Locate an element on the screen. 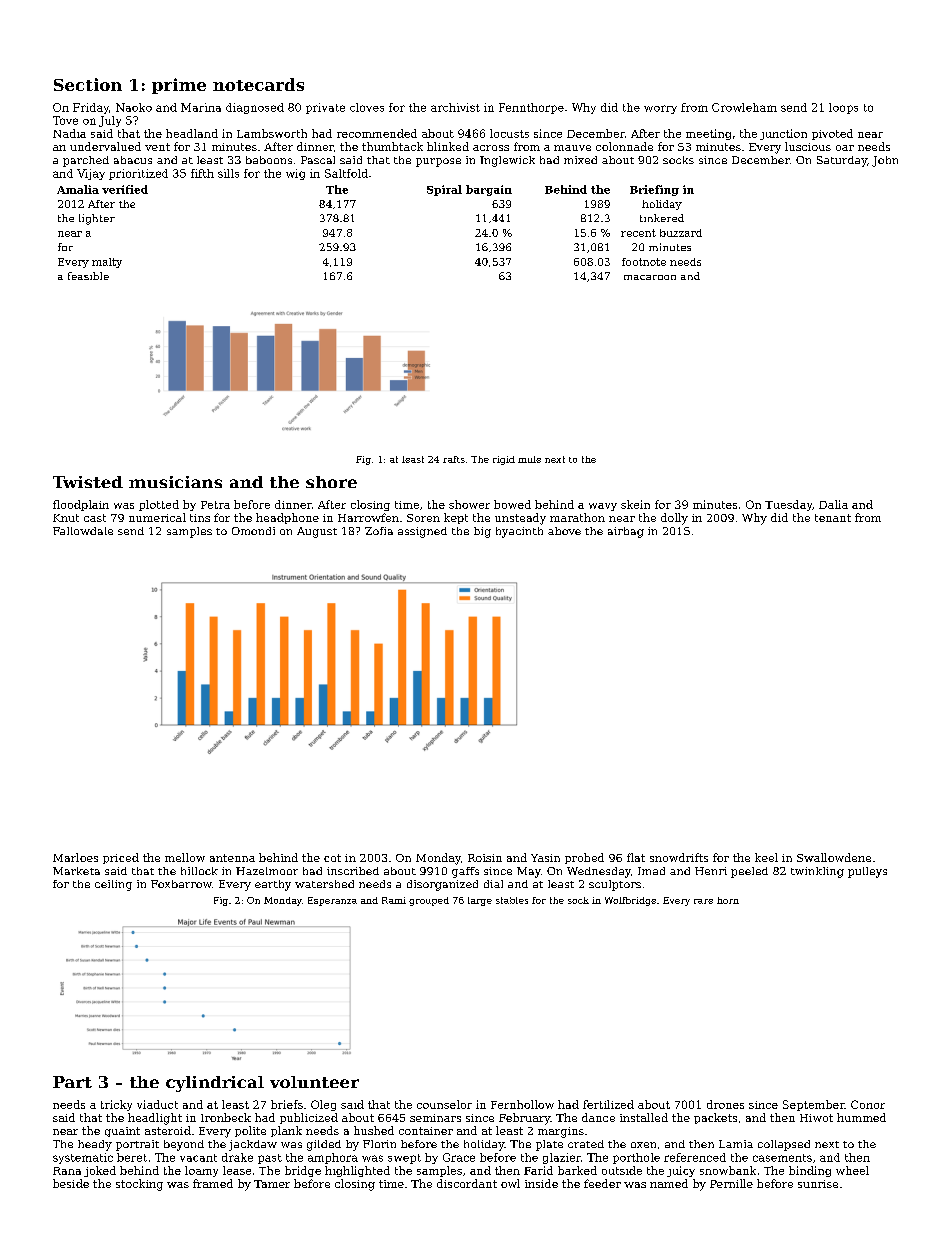 The height and width of the screenshot is (1233, 952). Fallowdale is located at coordinates (83, 531).
